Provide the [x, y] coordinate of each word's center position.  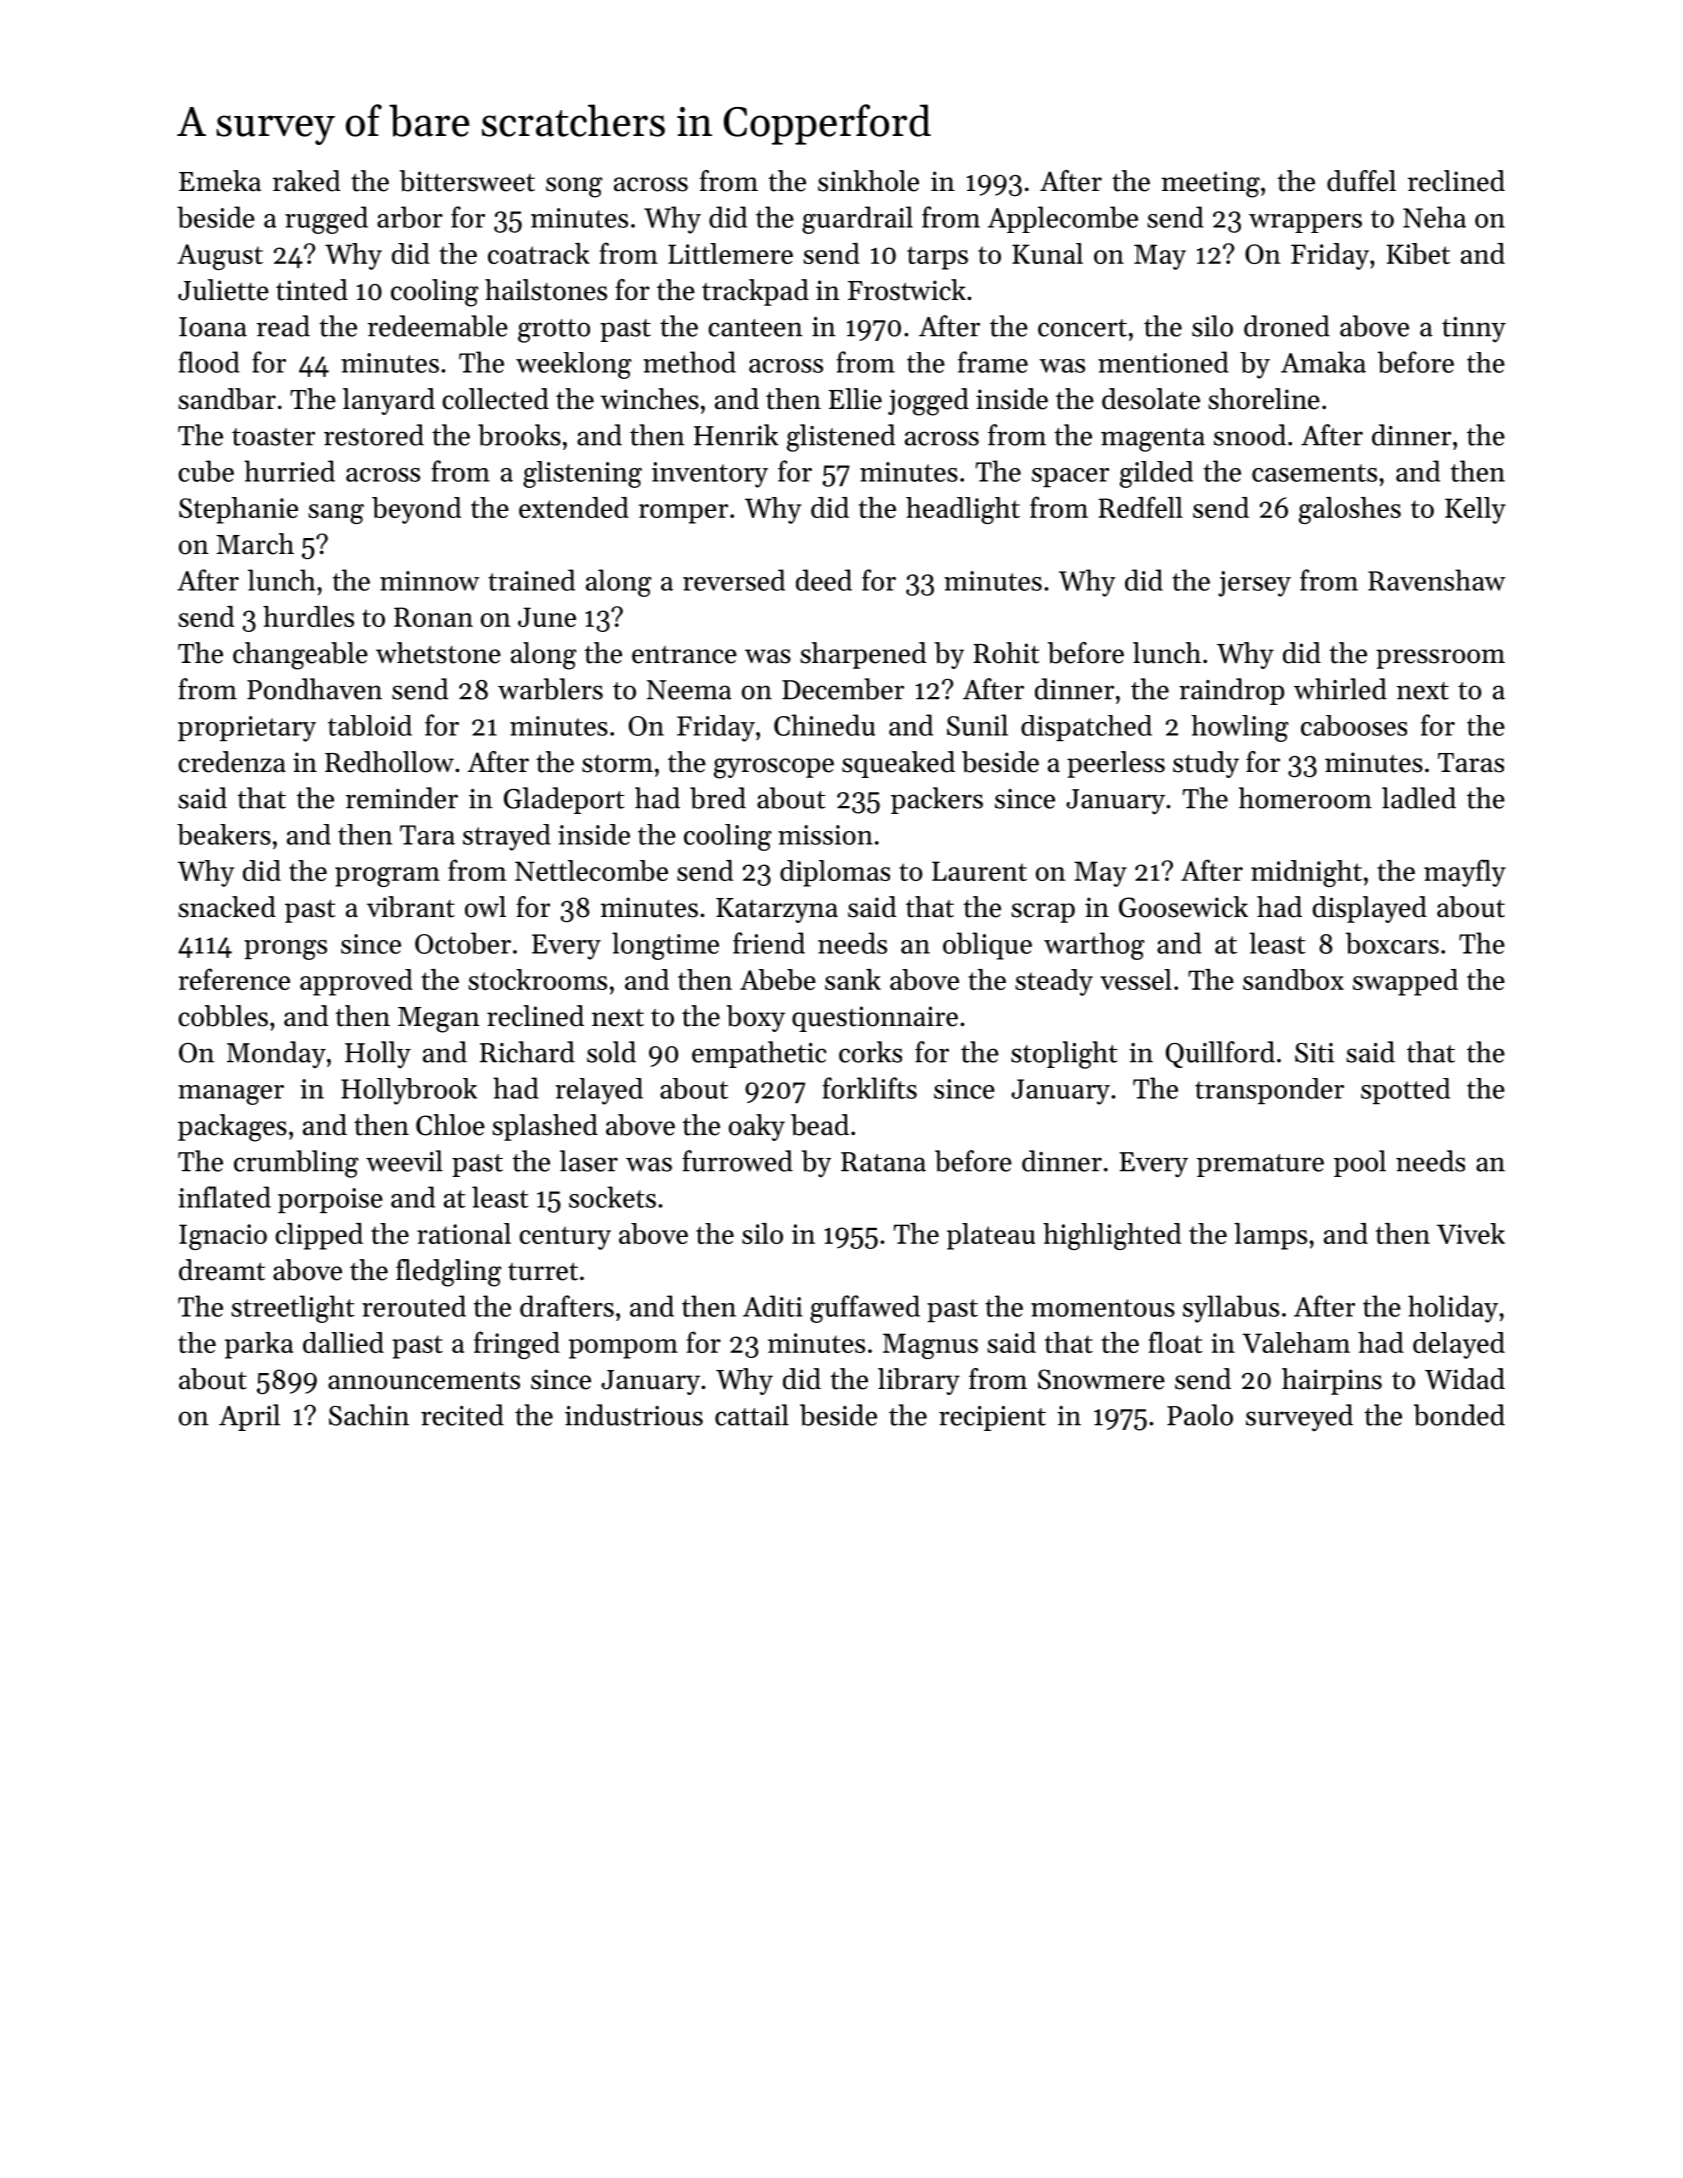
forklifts [869, 1088]
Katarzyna [777, 910]
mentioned [1163, 362]
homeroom [1305, 798]
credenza [232, 762]
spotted [1405, 1091]
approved [356, 982]
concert [1082, 328]
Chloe [450, 1125]
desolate [1151, 399]
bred [718, 798]
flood [209, 362]
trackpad [755, 292]
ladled [1419, 798]
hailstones [546, 290]
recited [462, 1415]
